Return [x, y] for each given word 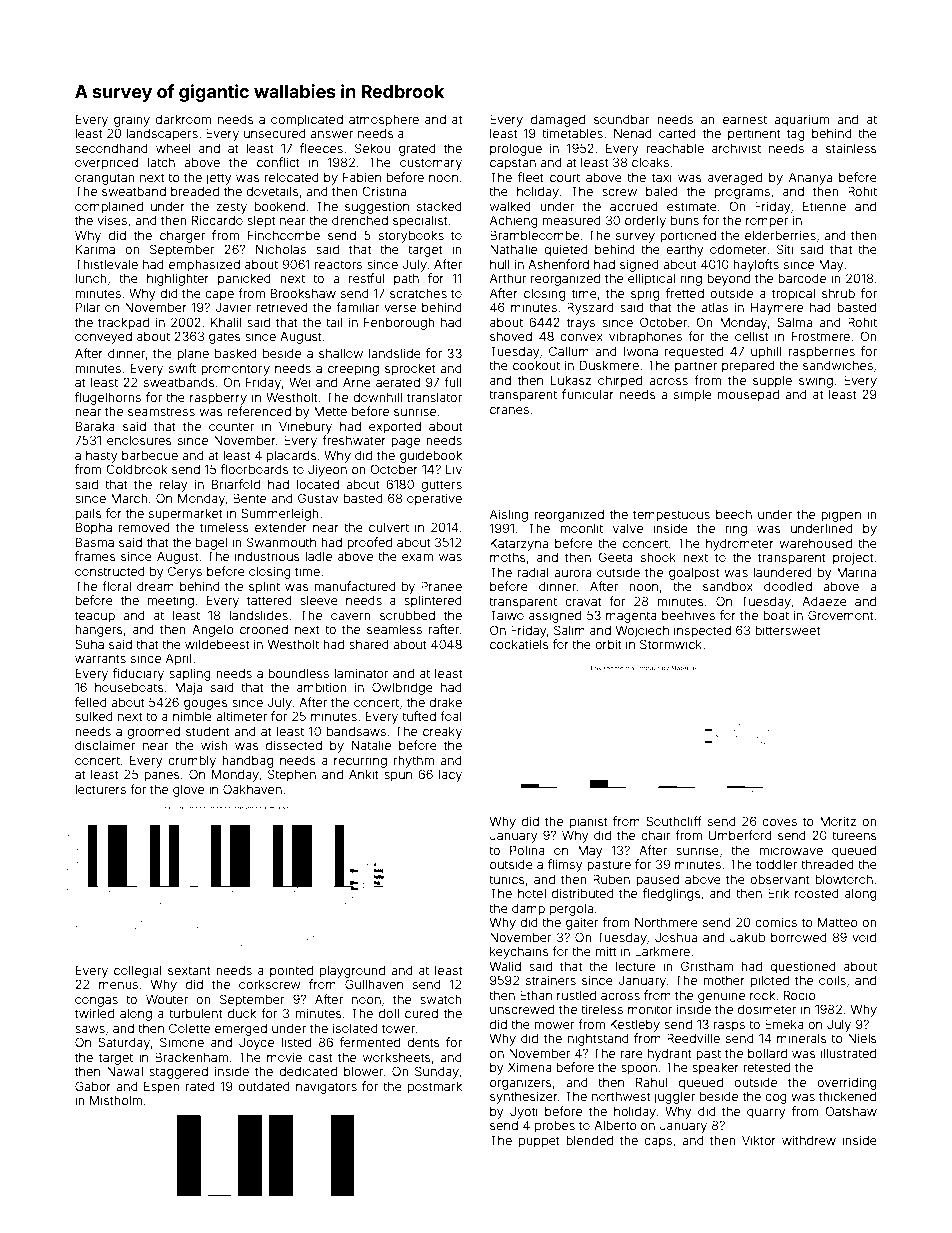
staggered [178, 1073]
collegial [138, 971]
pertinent [754, 134]
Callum [569, 351]
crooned [264, 629]
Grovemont [840, 615]
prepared [748, 367]
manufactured [355, 586]
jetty [219, 178]
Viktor [759, 1140]
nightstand [598, 1039]
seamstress [161, 411]
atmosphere [384, 121]
